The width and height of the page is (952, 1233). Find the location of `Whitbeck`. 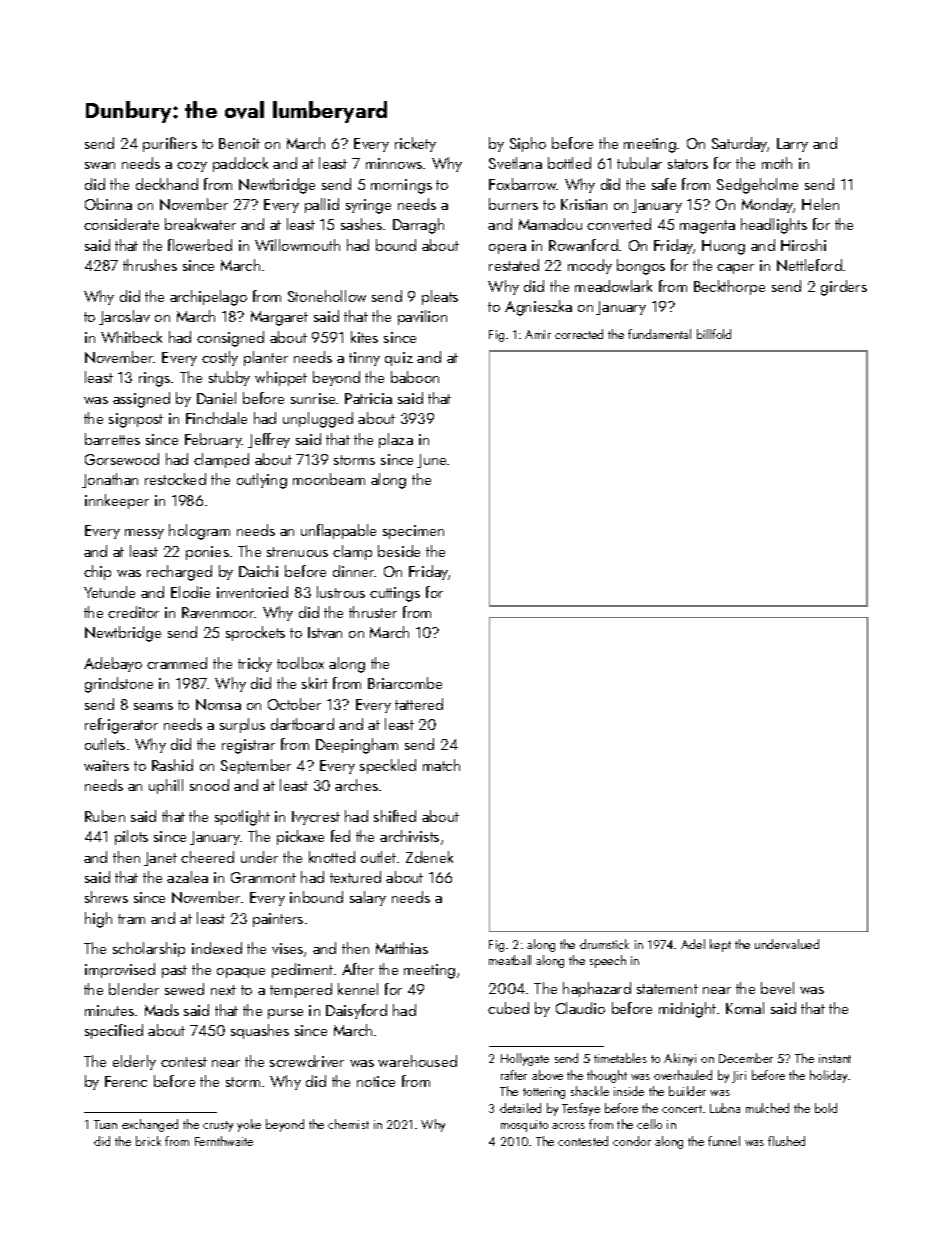

Whitbeck is located at coordinates (131, 337).
